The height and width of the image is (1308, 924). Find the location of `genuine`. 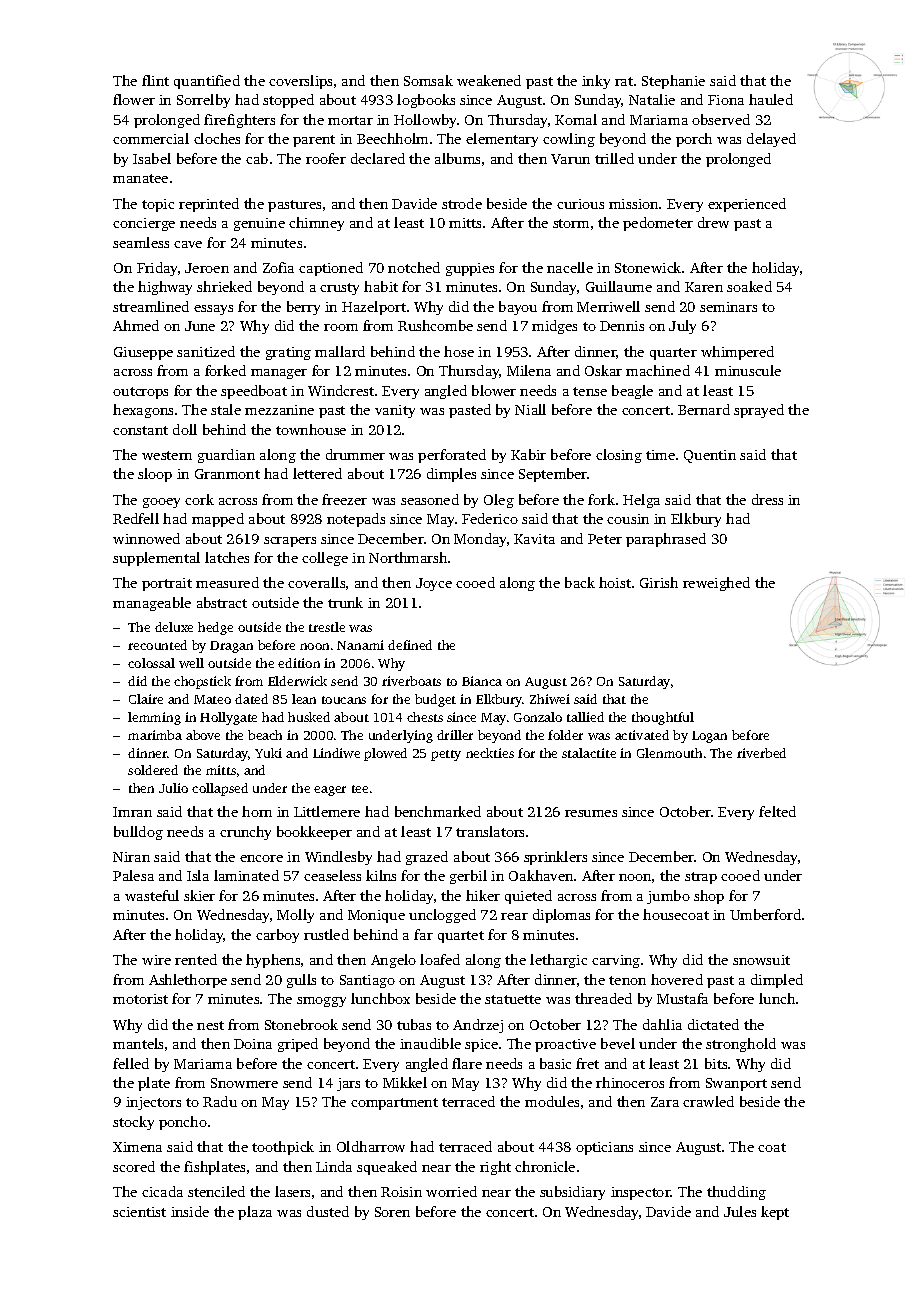

genuine is located at coordinates (259, 224).
